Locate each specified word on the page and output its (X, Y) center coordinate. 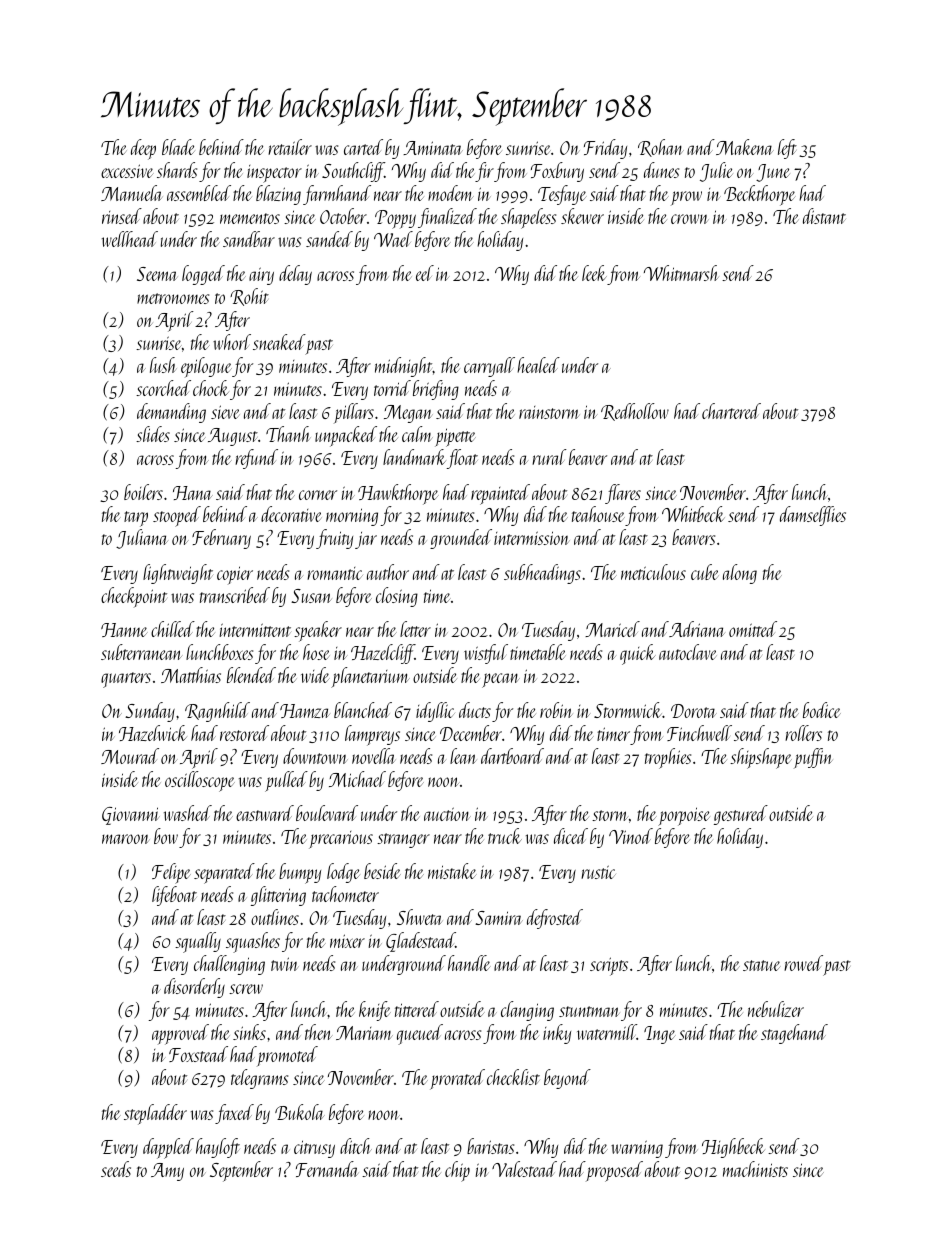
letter (415, 629)
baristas (490, 1146)
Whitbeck (693, 514)
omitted (753, 629)
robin (556, 710)
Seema (157, 274)
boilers (143, 492)
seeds (116, 1169)
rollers (803, 733)
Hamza (305, 711)
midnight (404, 367)
